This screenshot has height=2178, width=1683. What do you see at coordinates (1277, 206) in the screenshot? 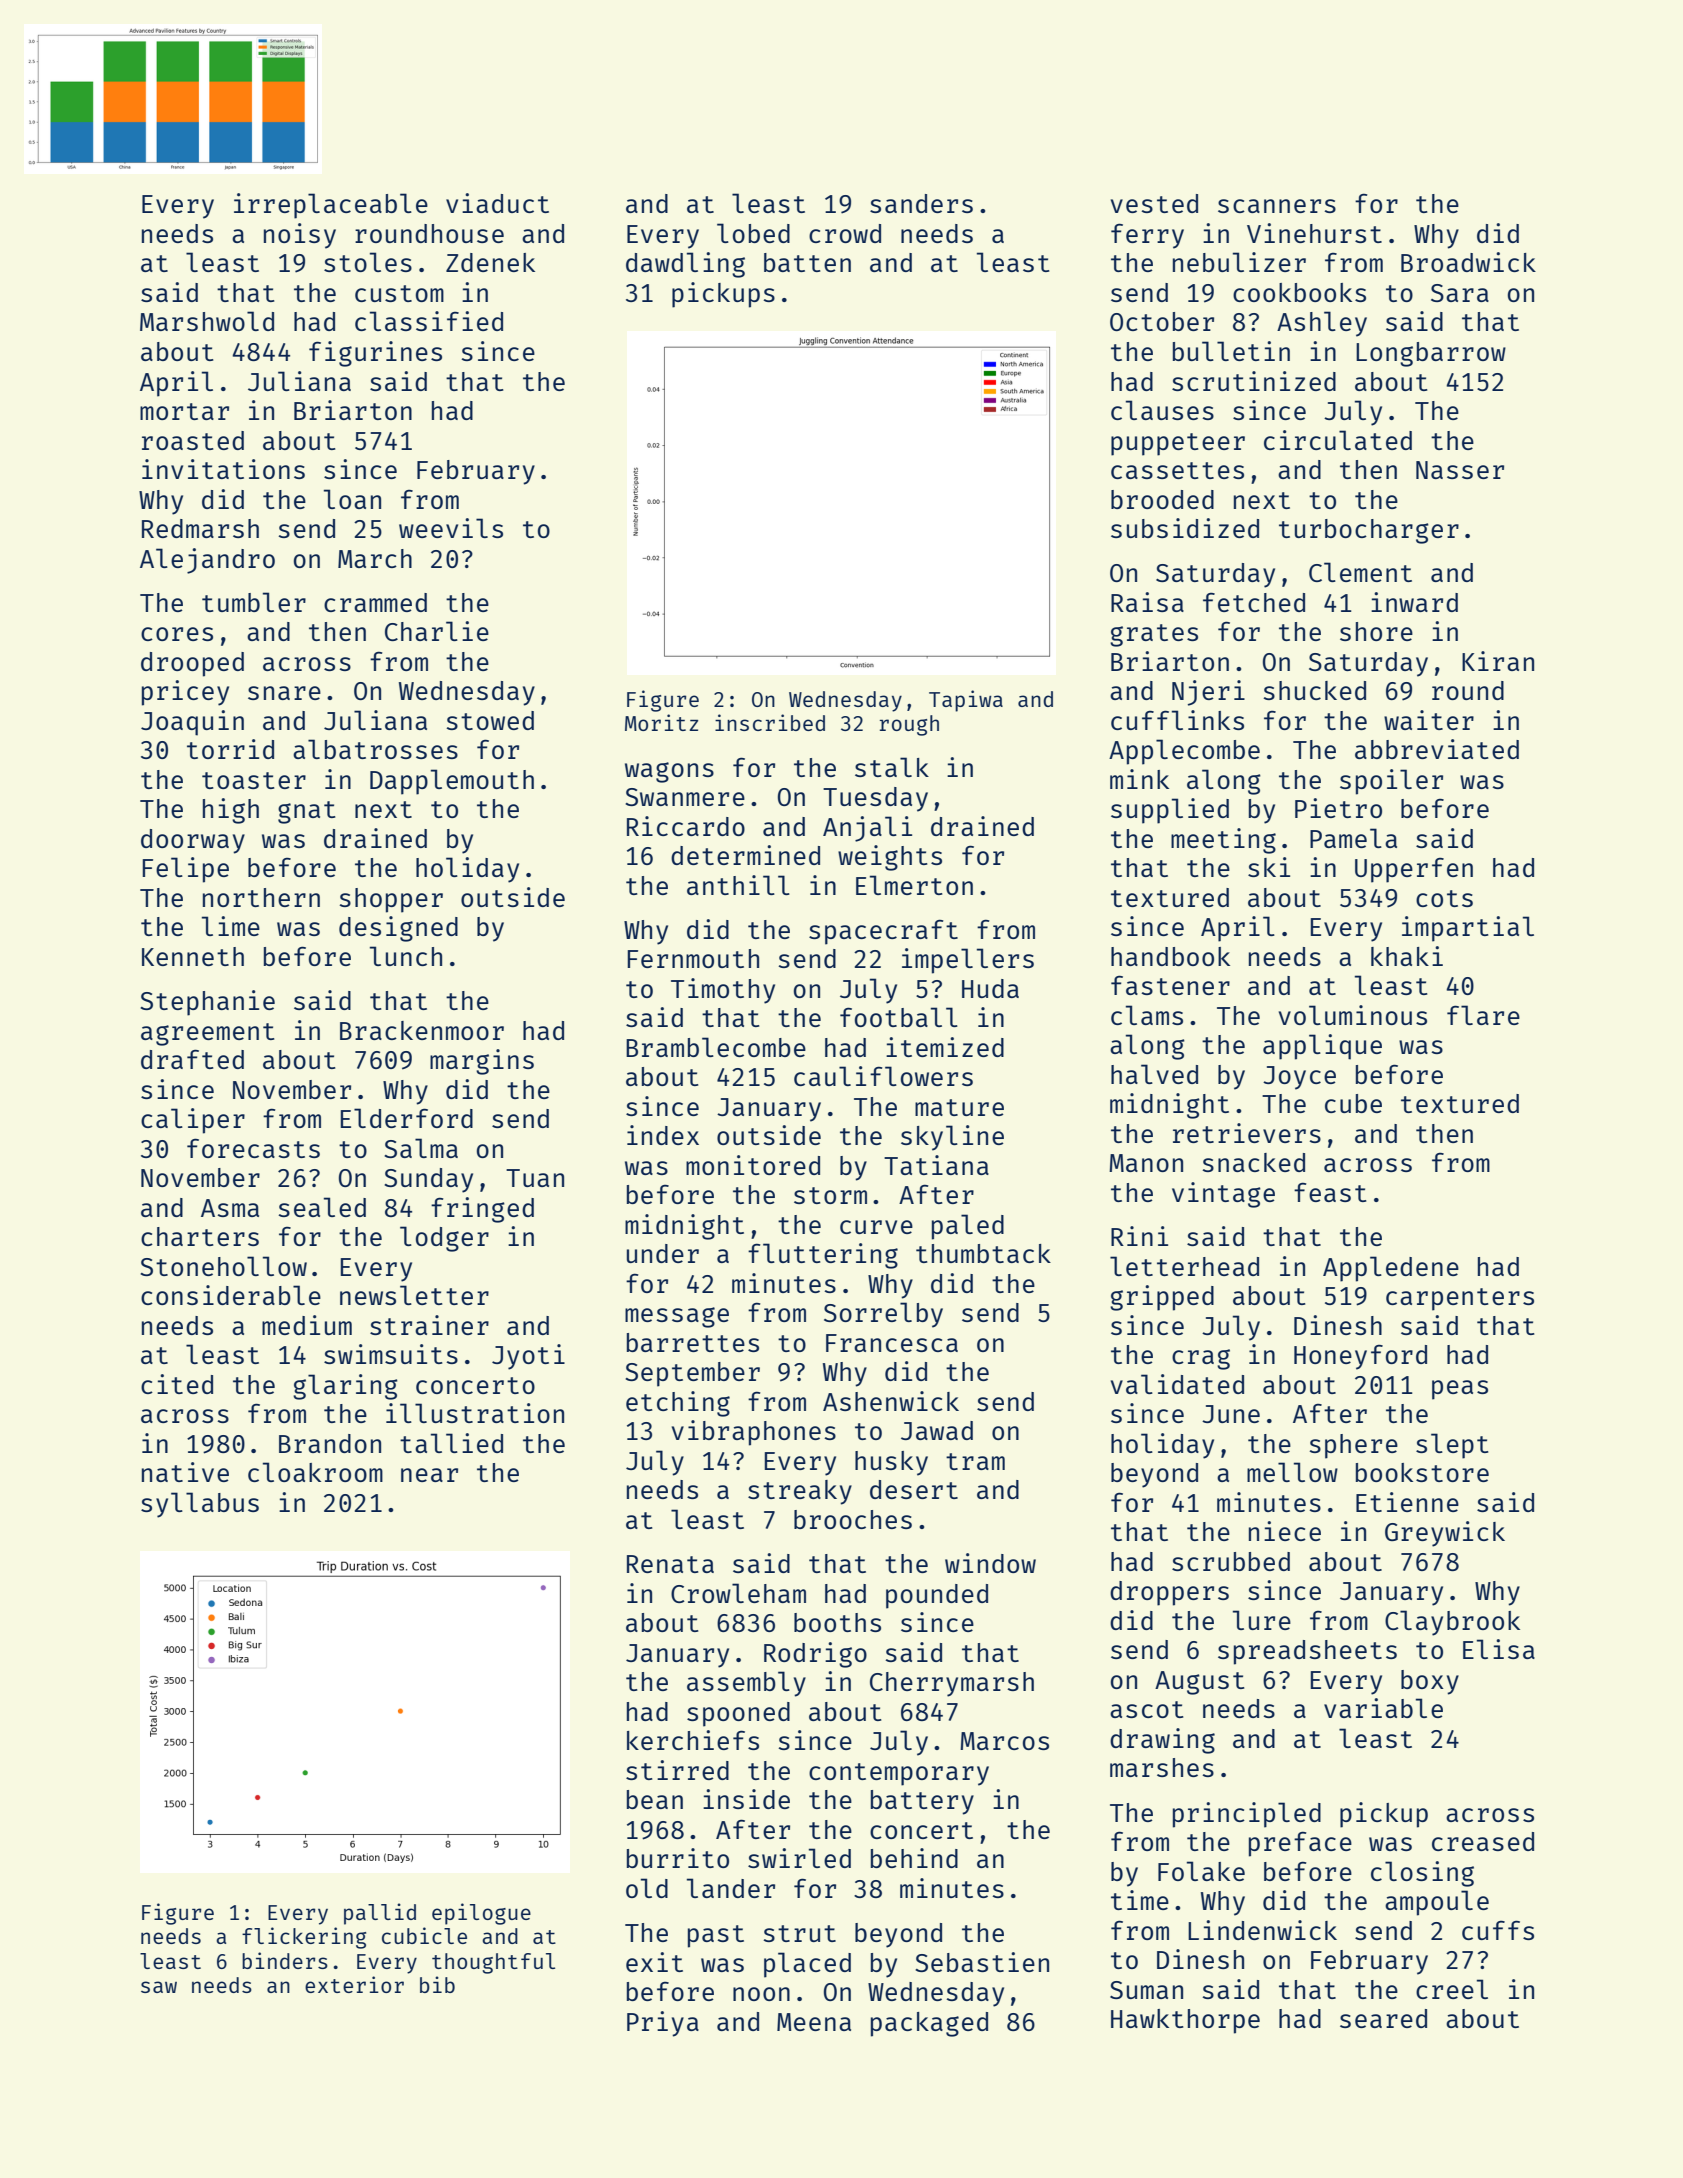
I see `scanners` at bounding box center [1277, 206].
